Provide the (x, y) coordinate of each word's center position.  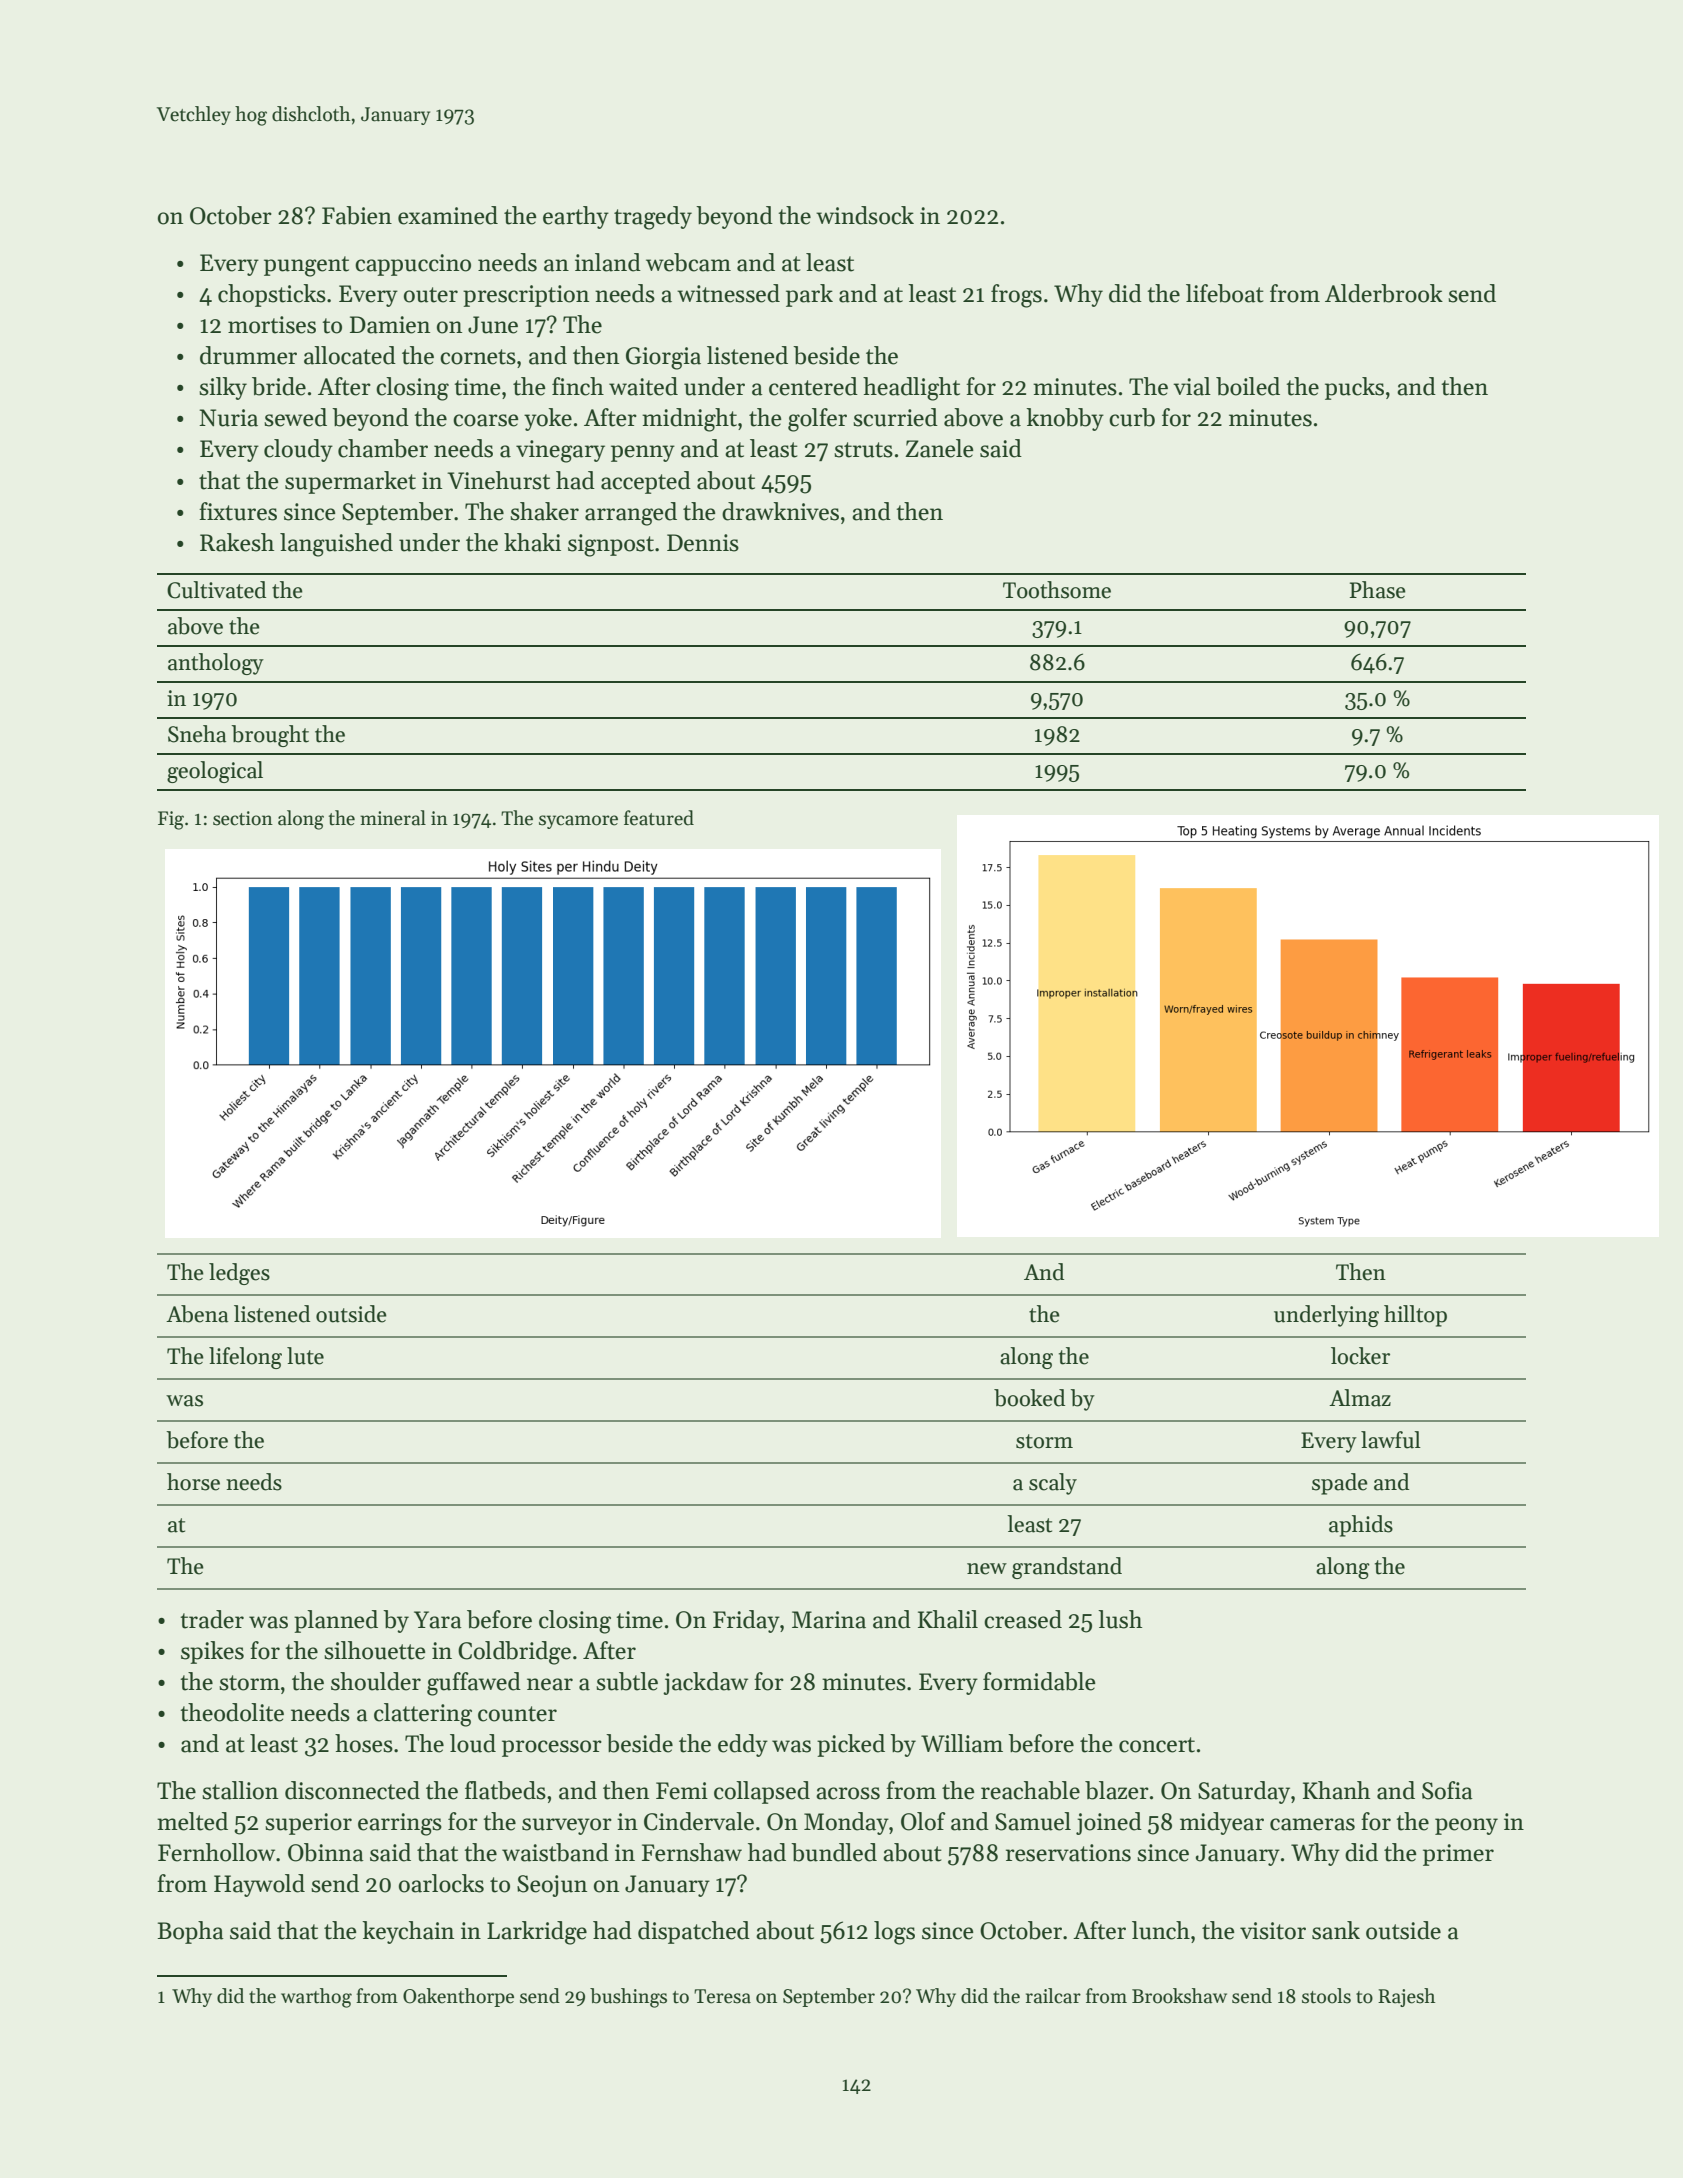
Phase (1378, 590)
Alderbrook (1384, 293)
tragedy (653, 218)
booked (1029, 1398)
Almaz (1360, 1398)
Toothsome (1057, 590)
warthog (316, 1998)
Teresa (722, 1996)
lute (305, 1356)
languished (336, 545)
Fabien (357, 215)
